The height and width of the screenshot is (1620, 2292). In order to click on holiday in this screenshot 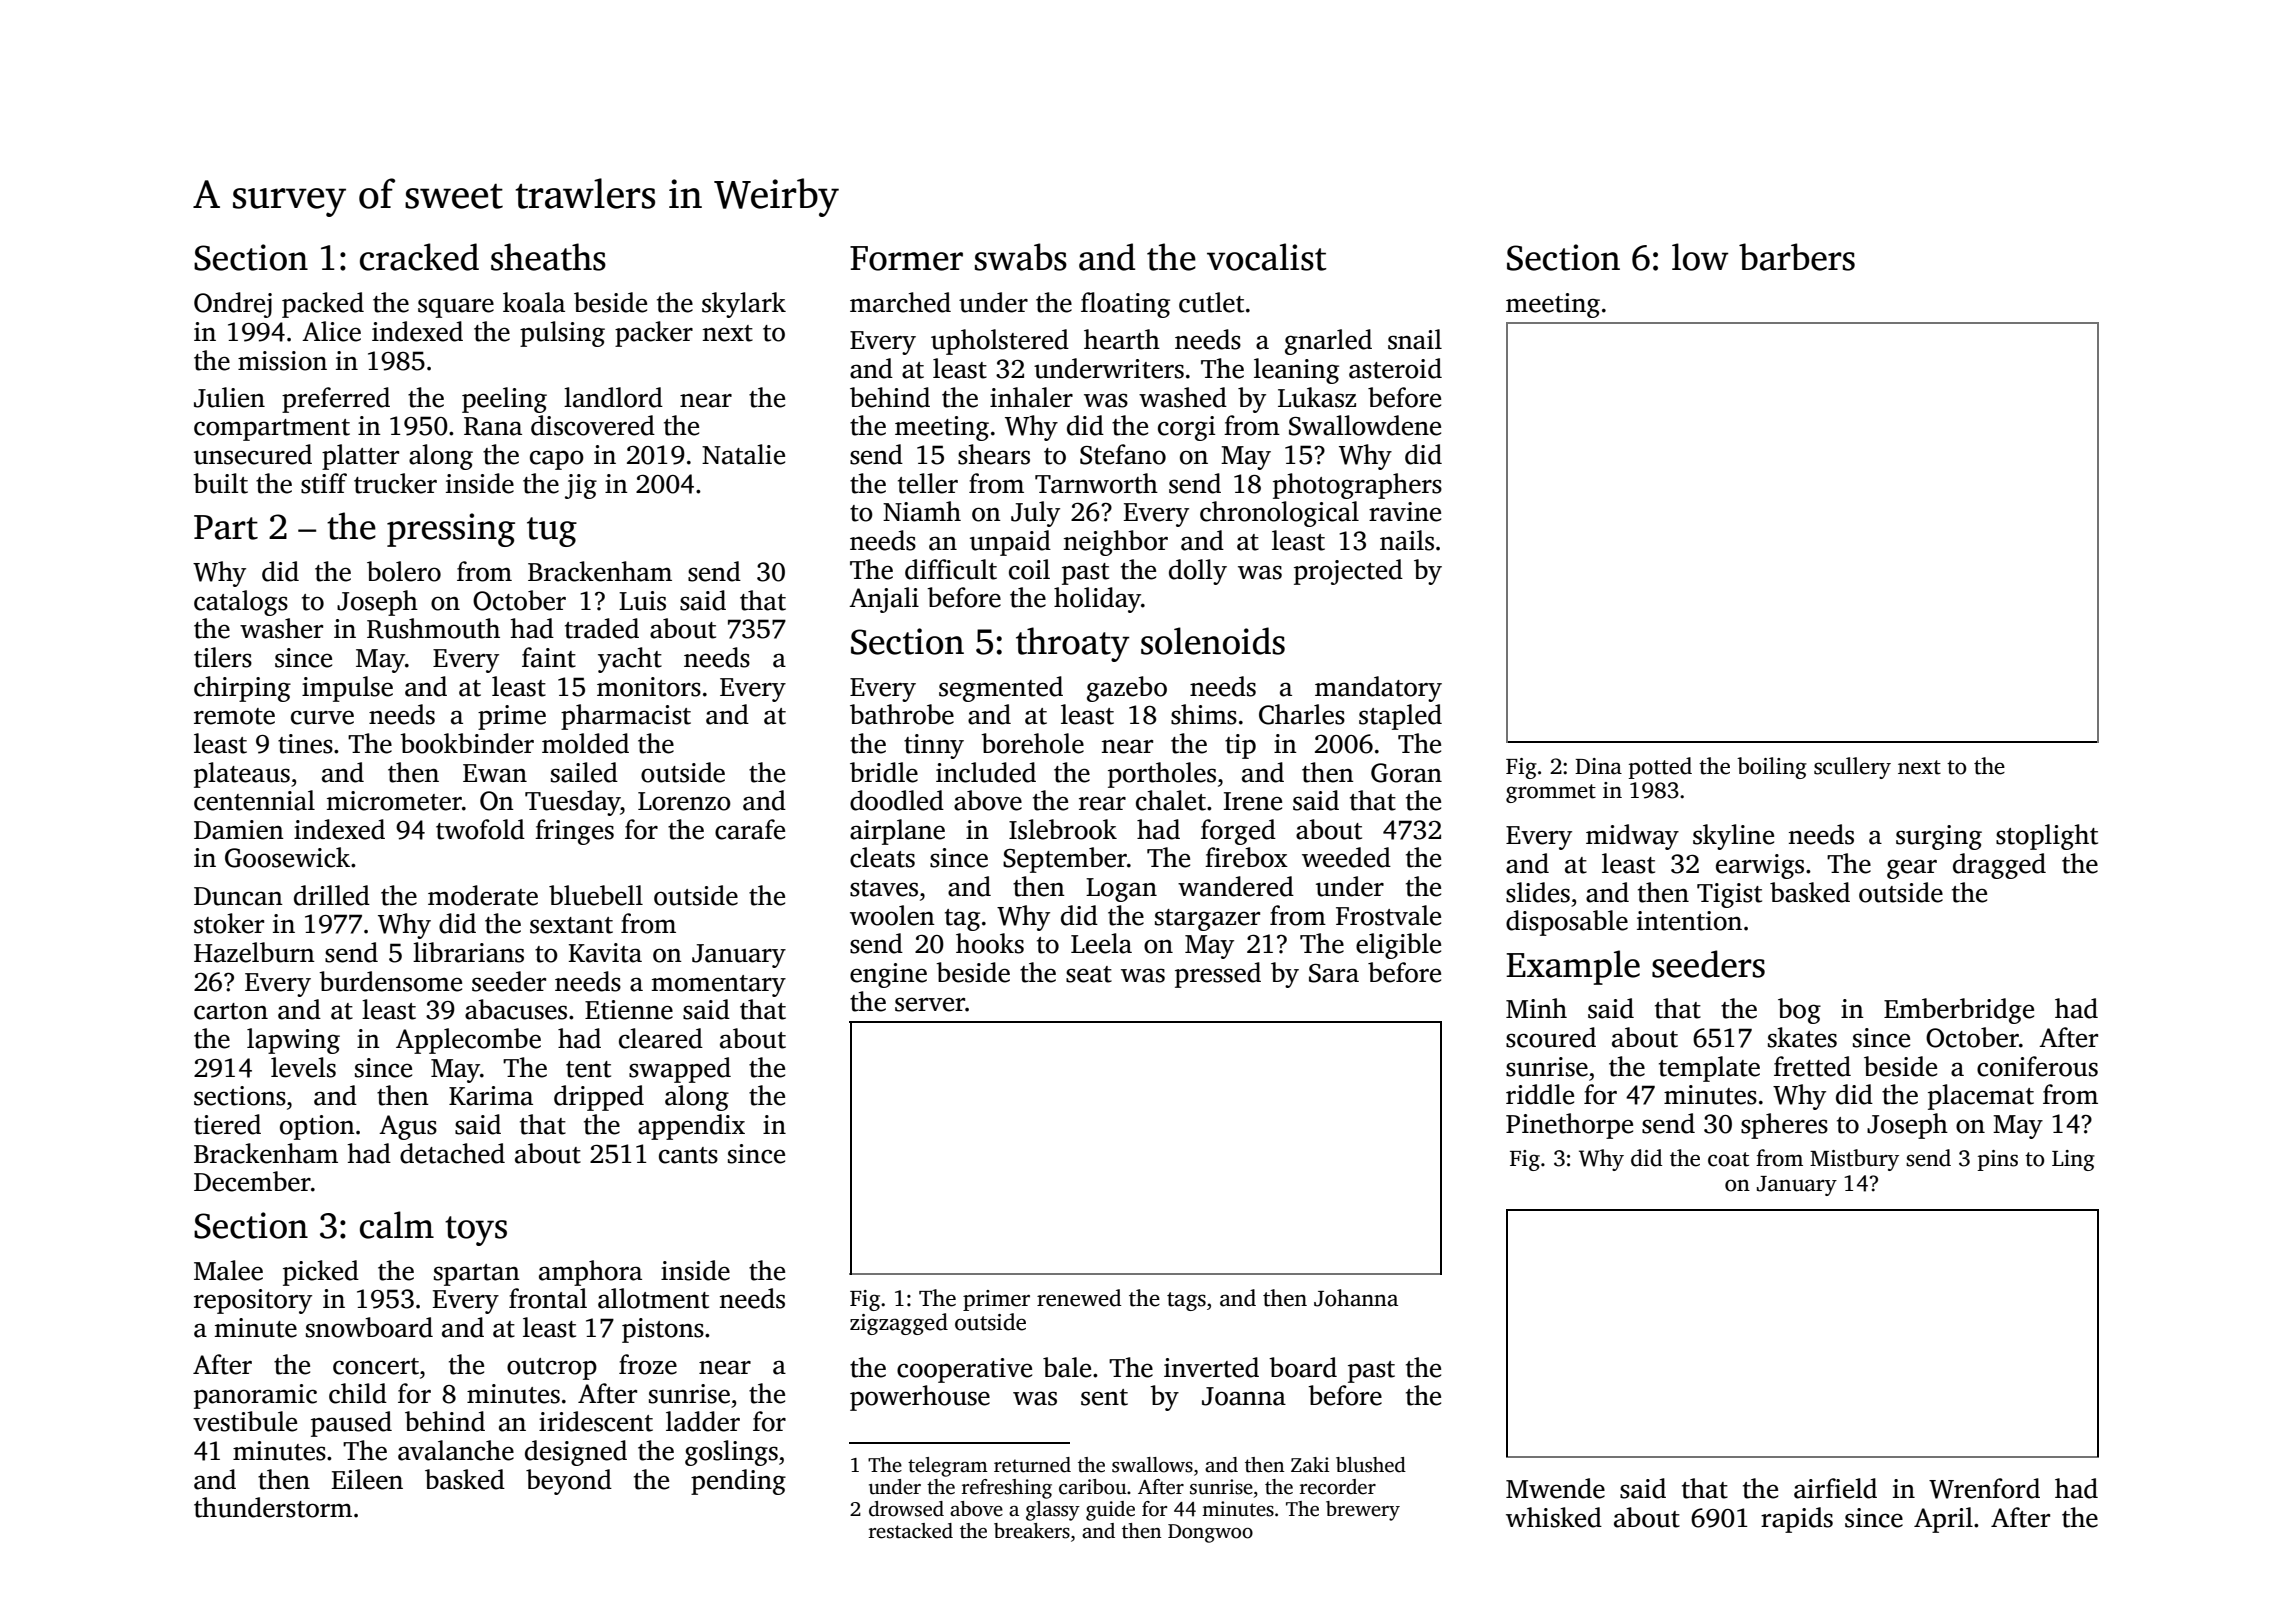, I will do `click(1097, 600)`.
